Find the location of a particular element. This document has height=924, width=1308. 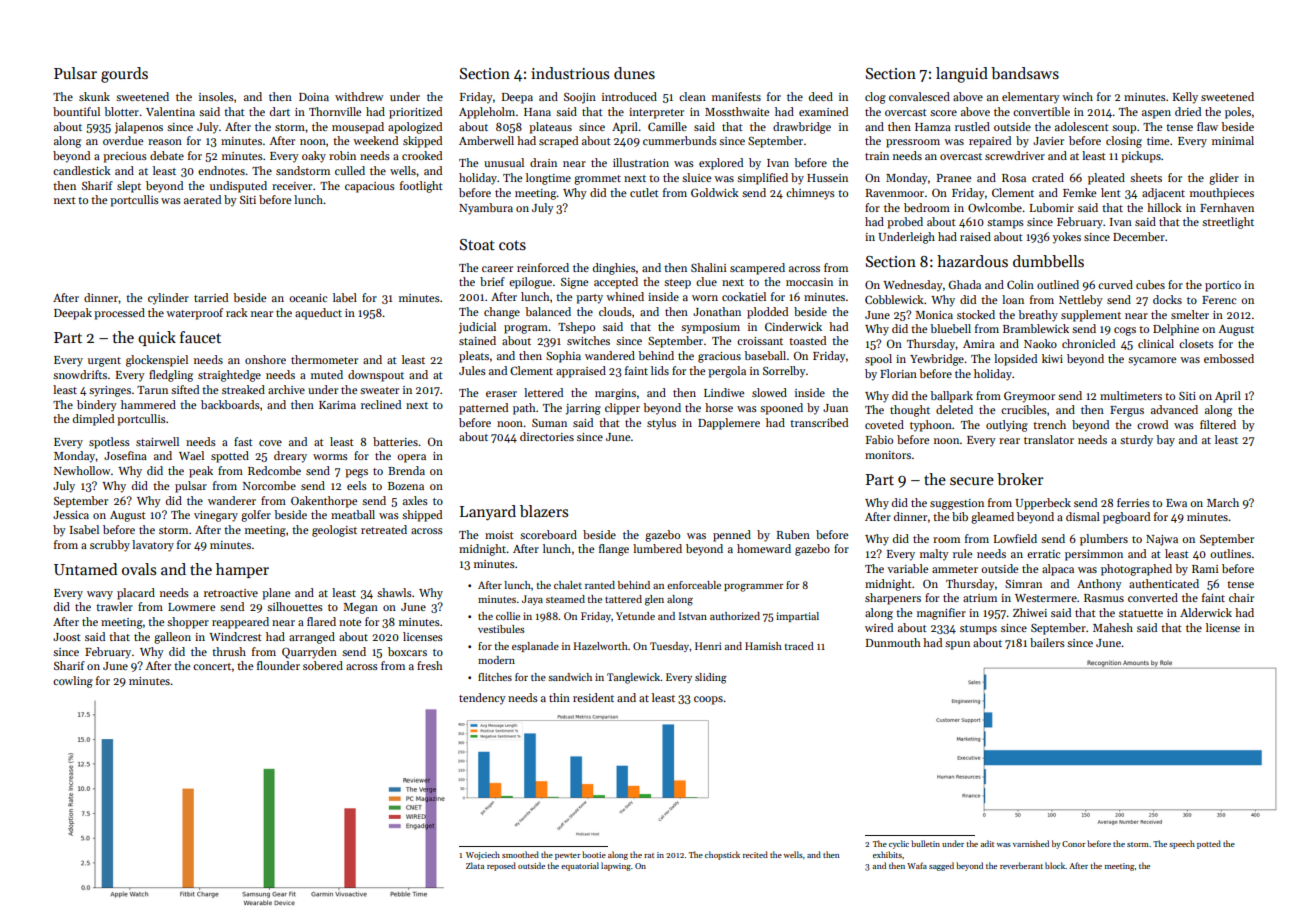

Zlata is located at coordinates (475, 865).
